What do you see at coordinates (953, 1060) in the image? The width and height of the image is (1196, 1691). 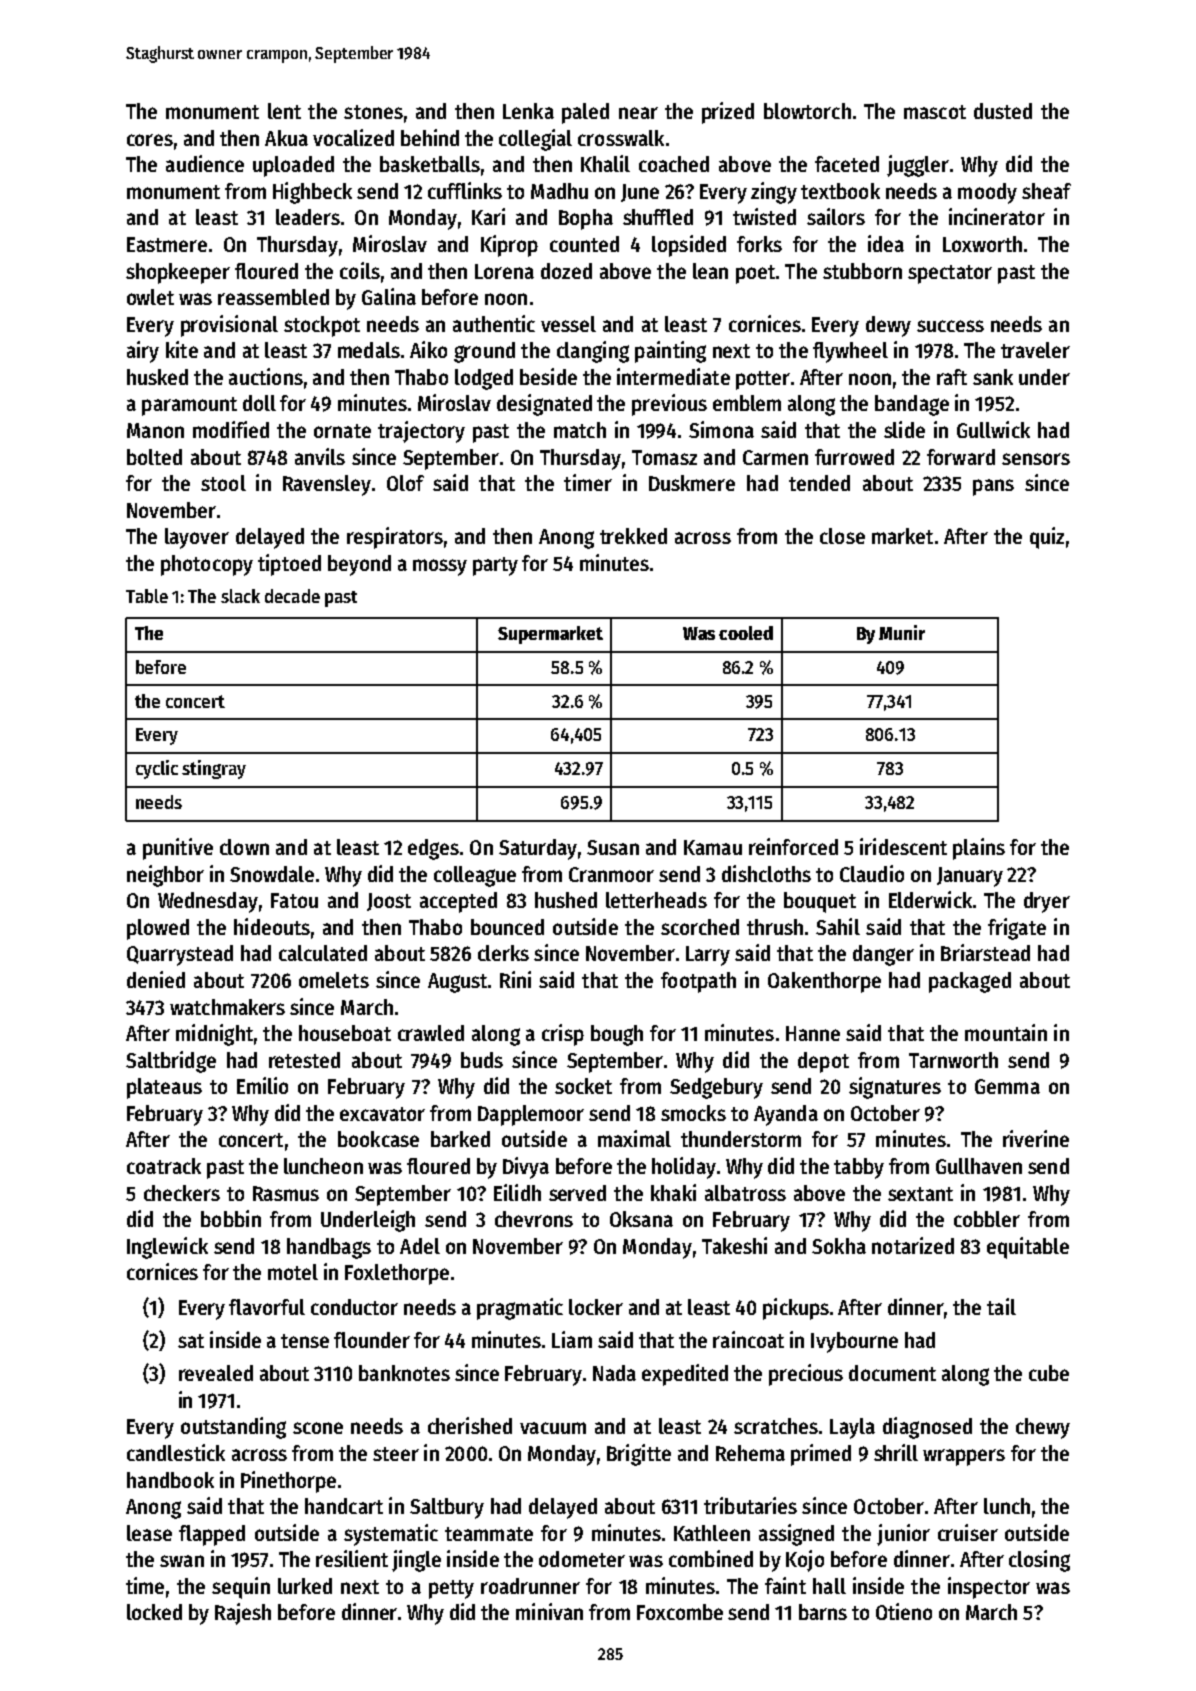 I see `Tarnworth` at bounding box center [953, 1060].
